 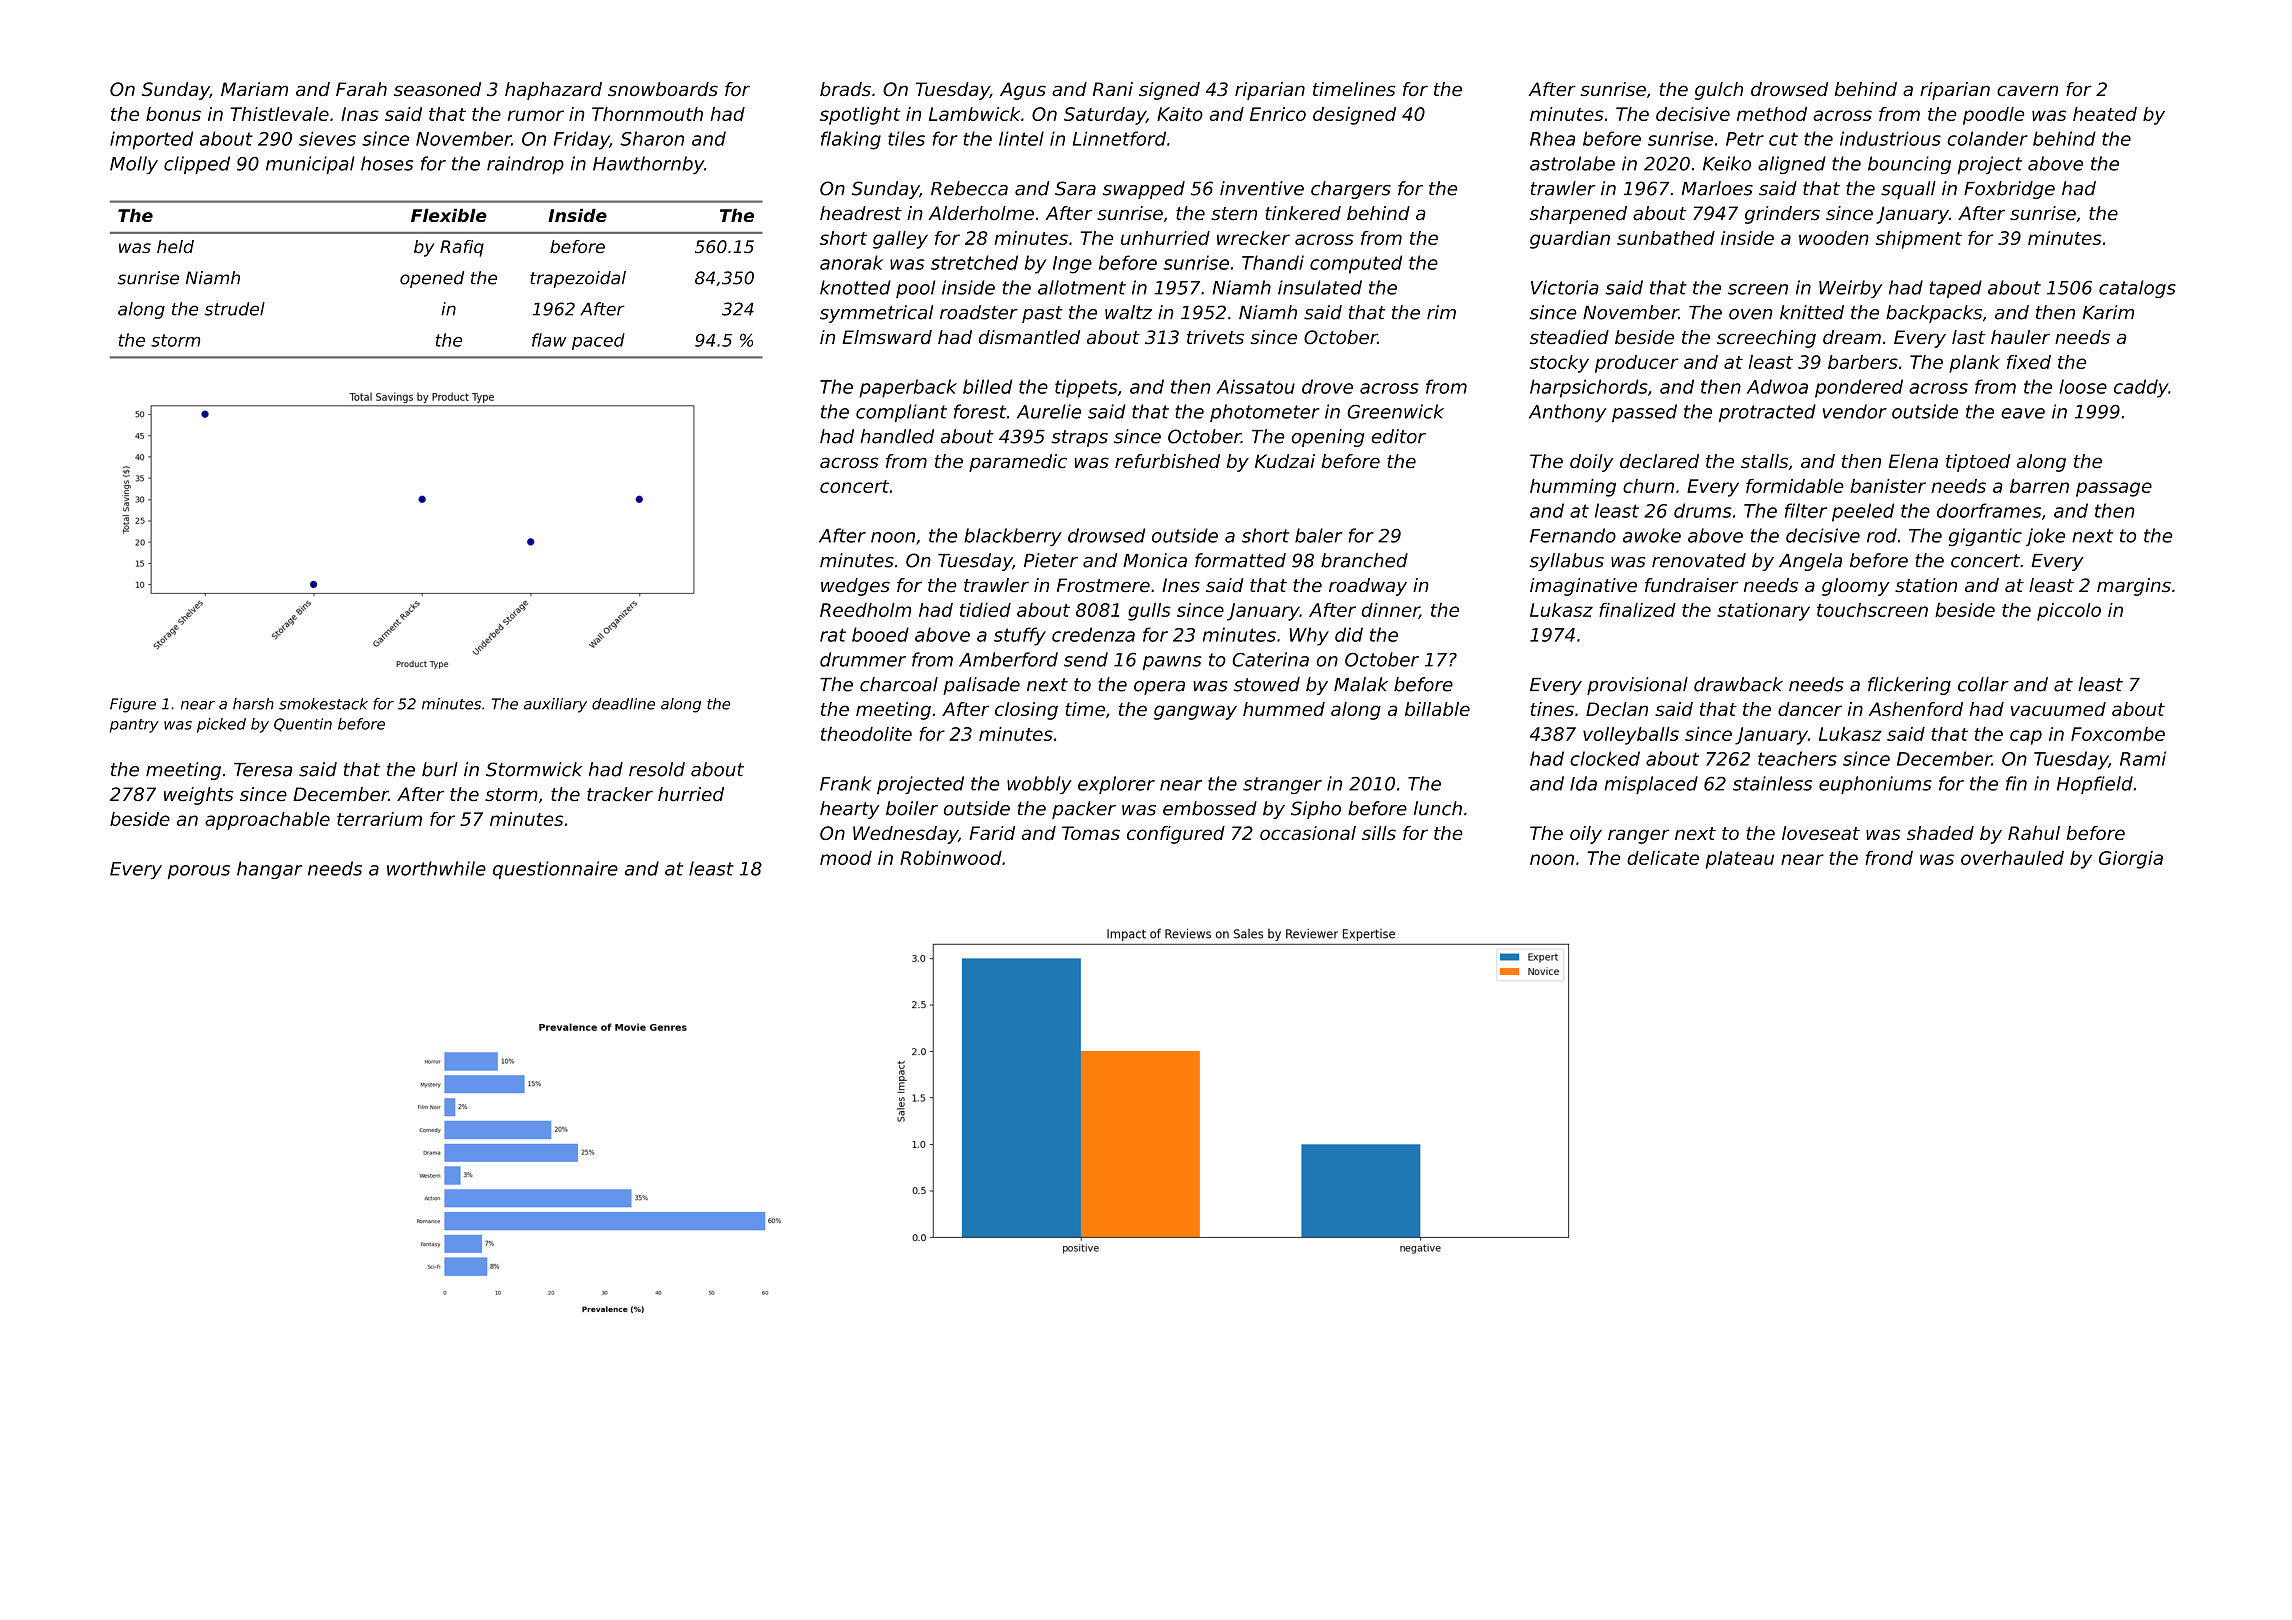 What do you see at coordinates (863, 659) in the image?
I see `drummer` at bounding box center [863, 659].
